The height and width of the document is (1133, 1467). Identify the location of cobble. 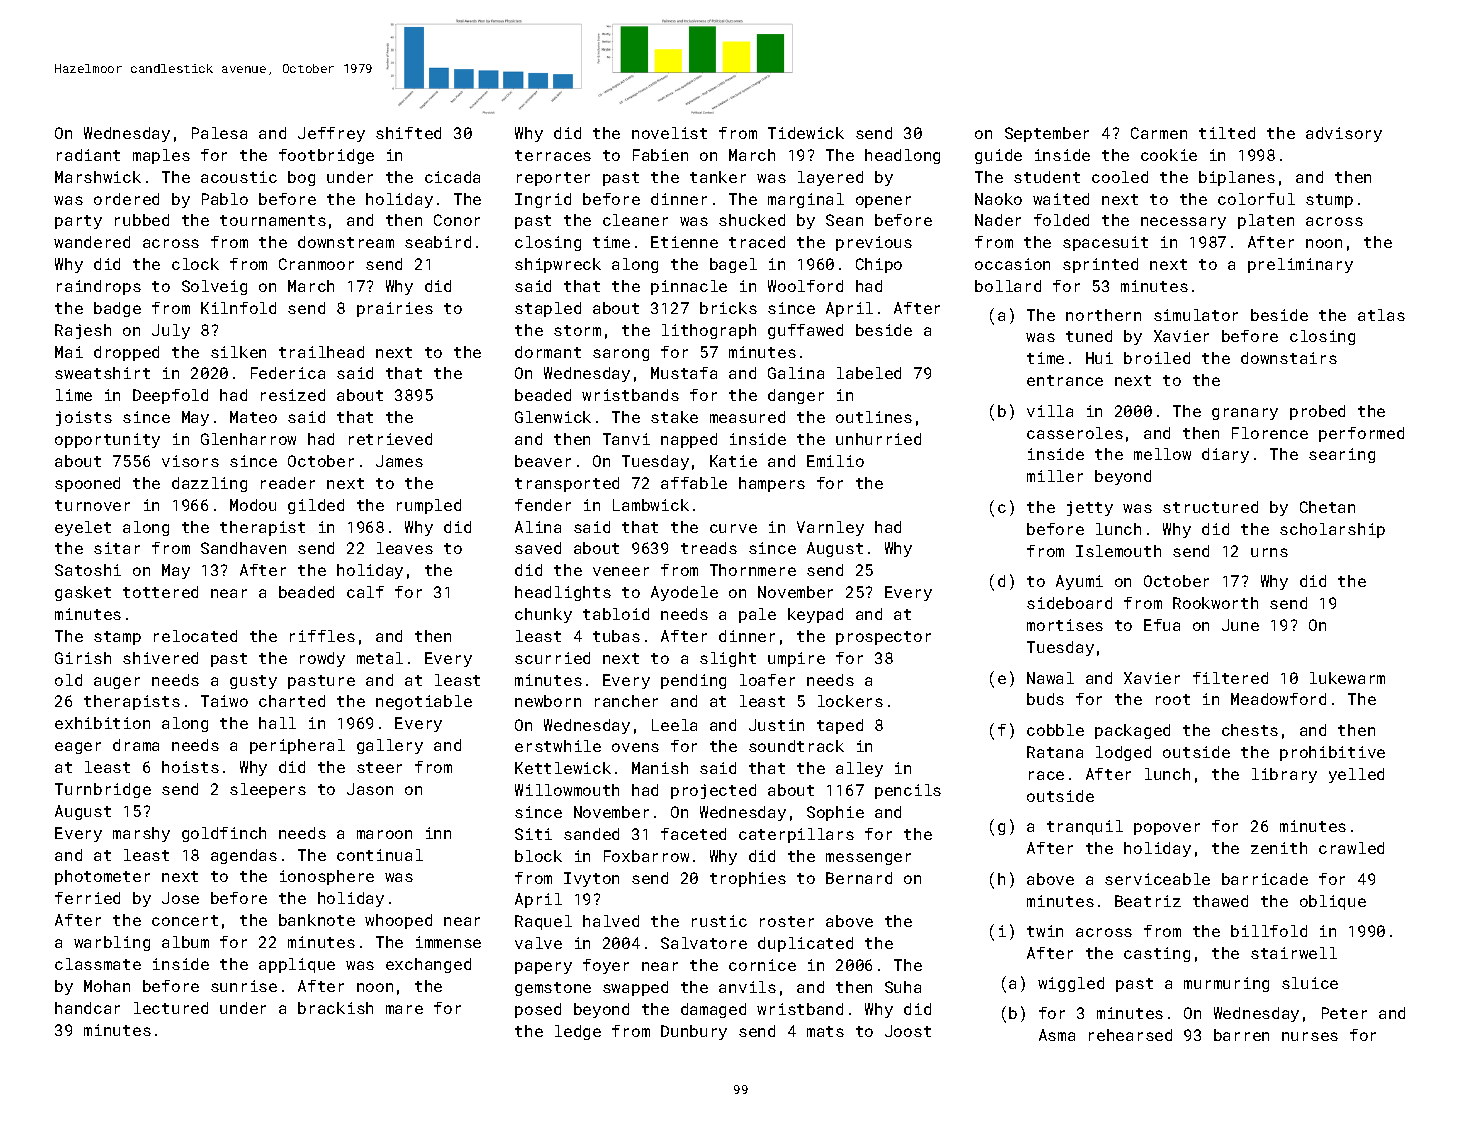
(1055, 730).
